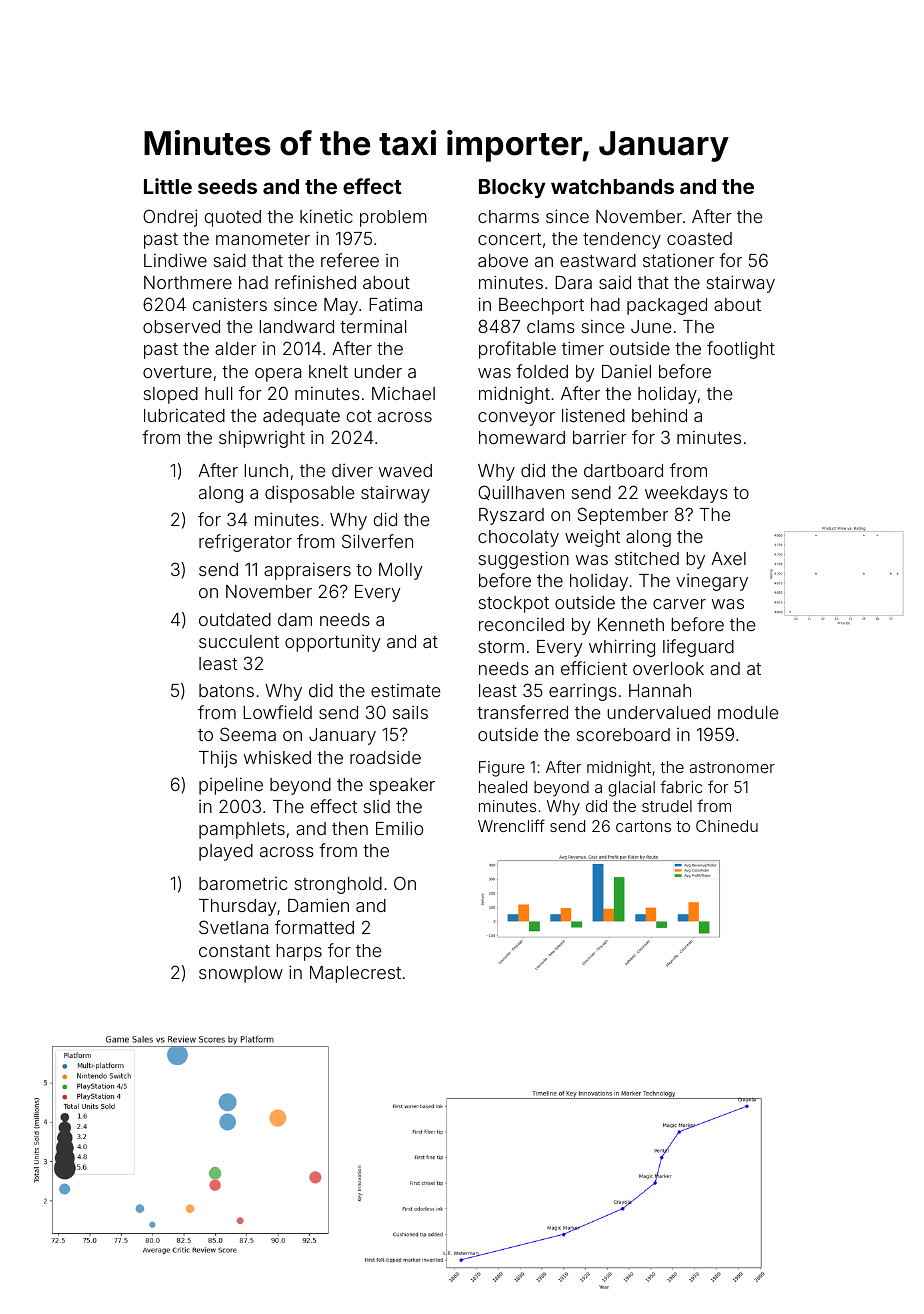  I want to click on coasted, so click(699, 238).
